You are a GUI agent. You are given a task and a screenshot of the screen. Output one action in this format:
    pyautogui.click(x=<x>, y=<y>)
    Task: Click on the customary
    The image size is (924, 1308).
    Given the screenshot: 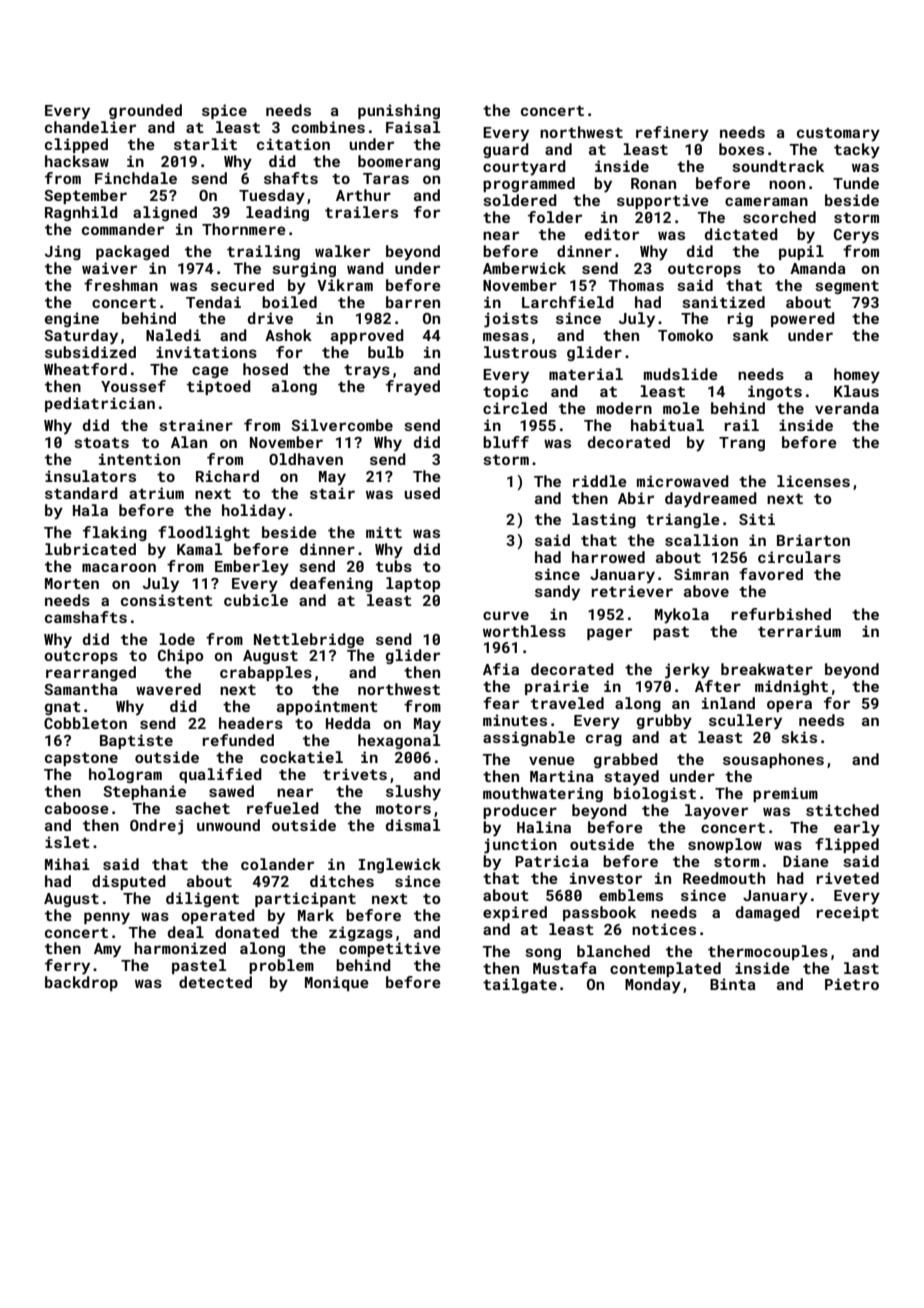 What is the action you would take?
    pyautogui.click(x=838, y=135)
